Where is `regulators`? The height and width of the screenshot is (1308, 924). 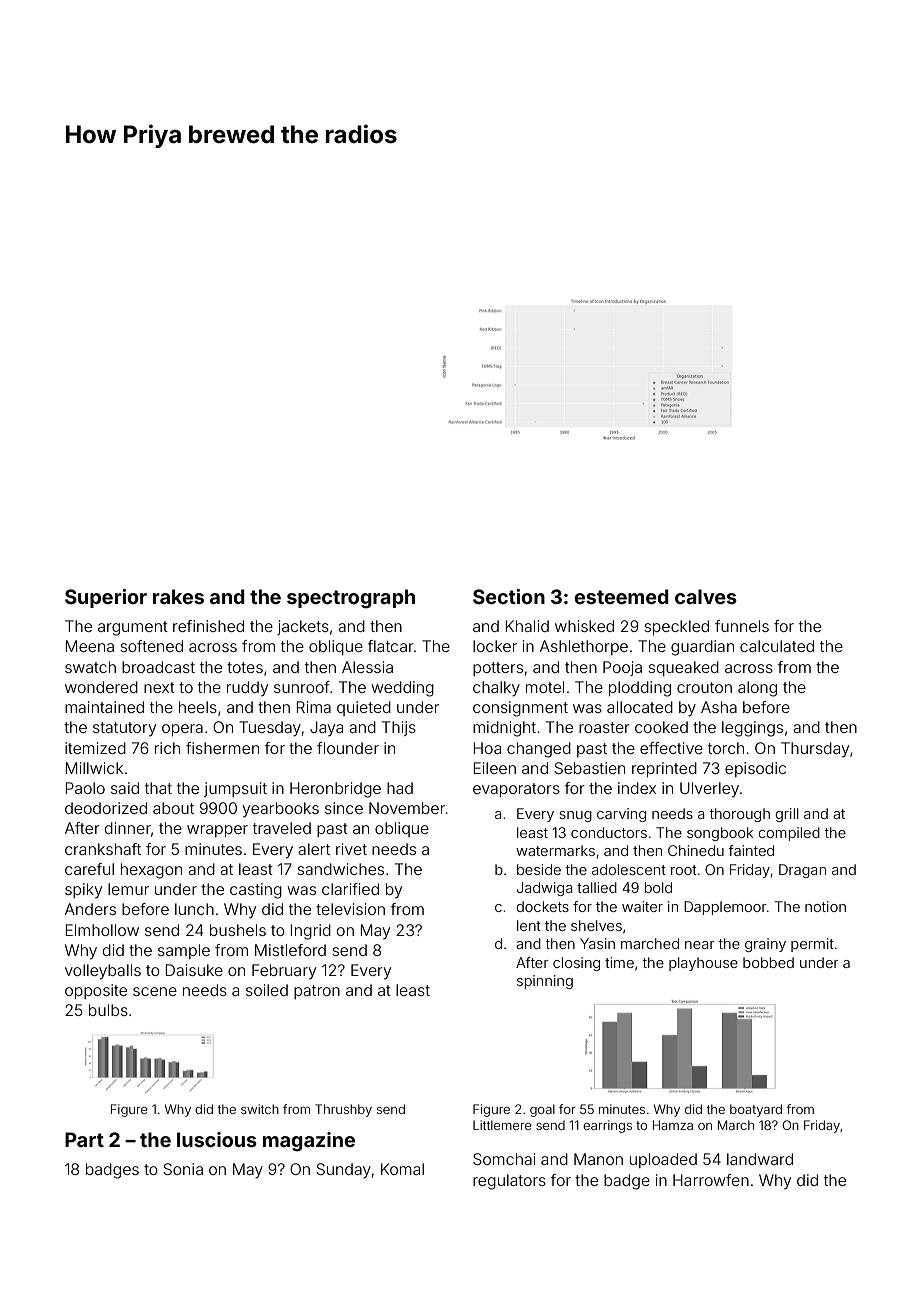 regulators is located at coordinates (509, 1182).
